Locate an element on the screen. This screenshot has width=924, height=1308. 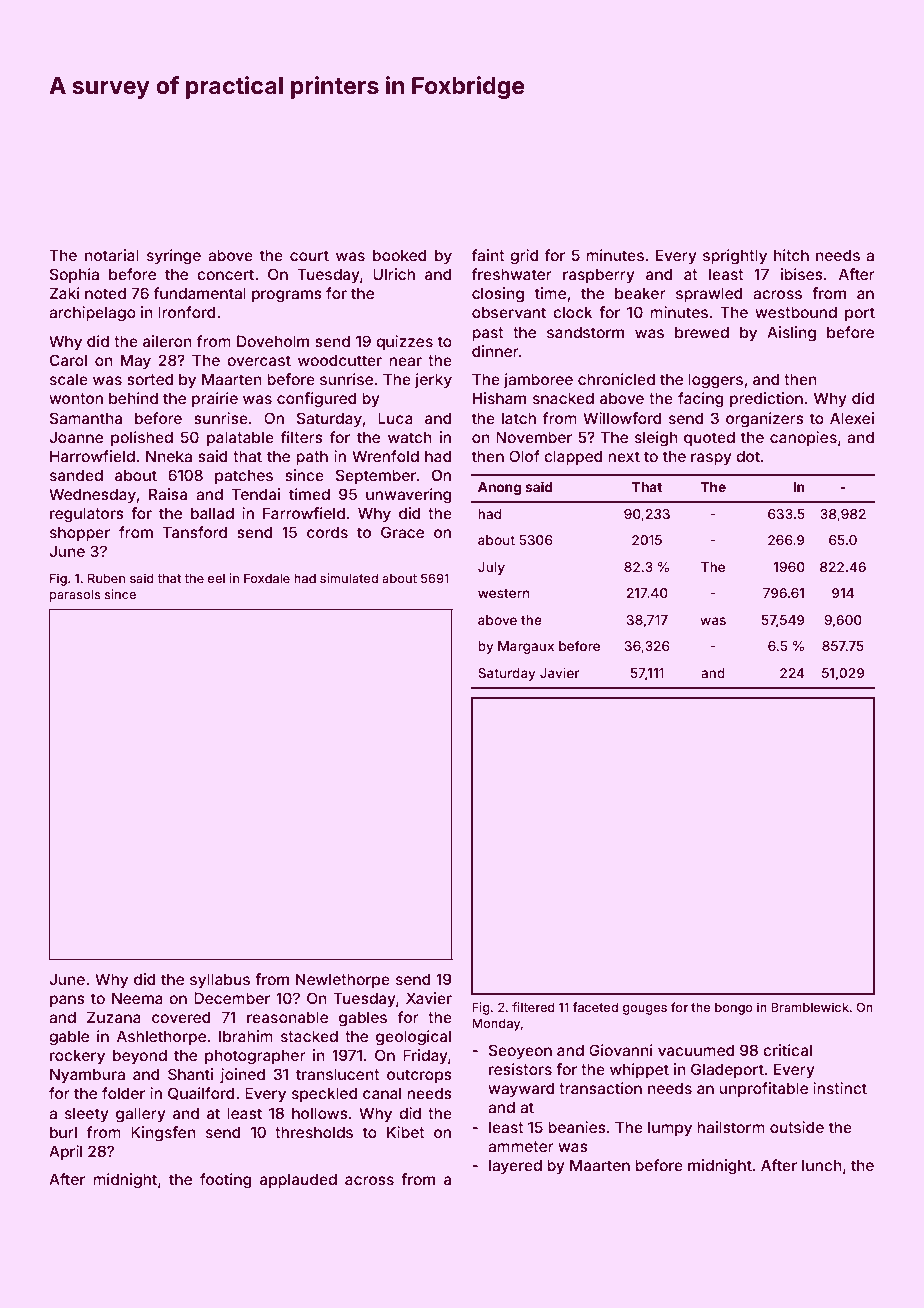
notarial is located at coordinates (112, 255).
